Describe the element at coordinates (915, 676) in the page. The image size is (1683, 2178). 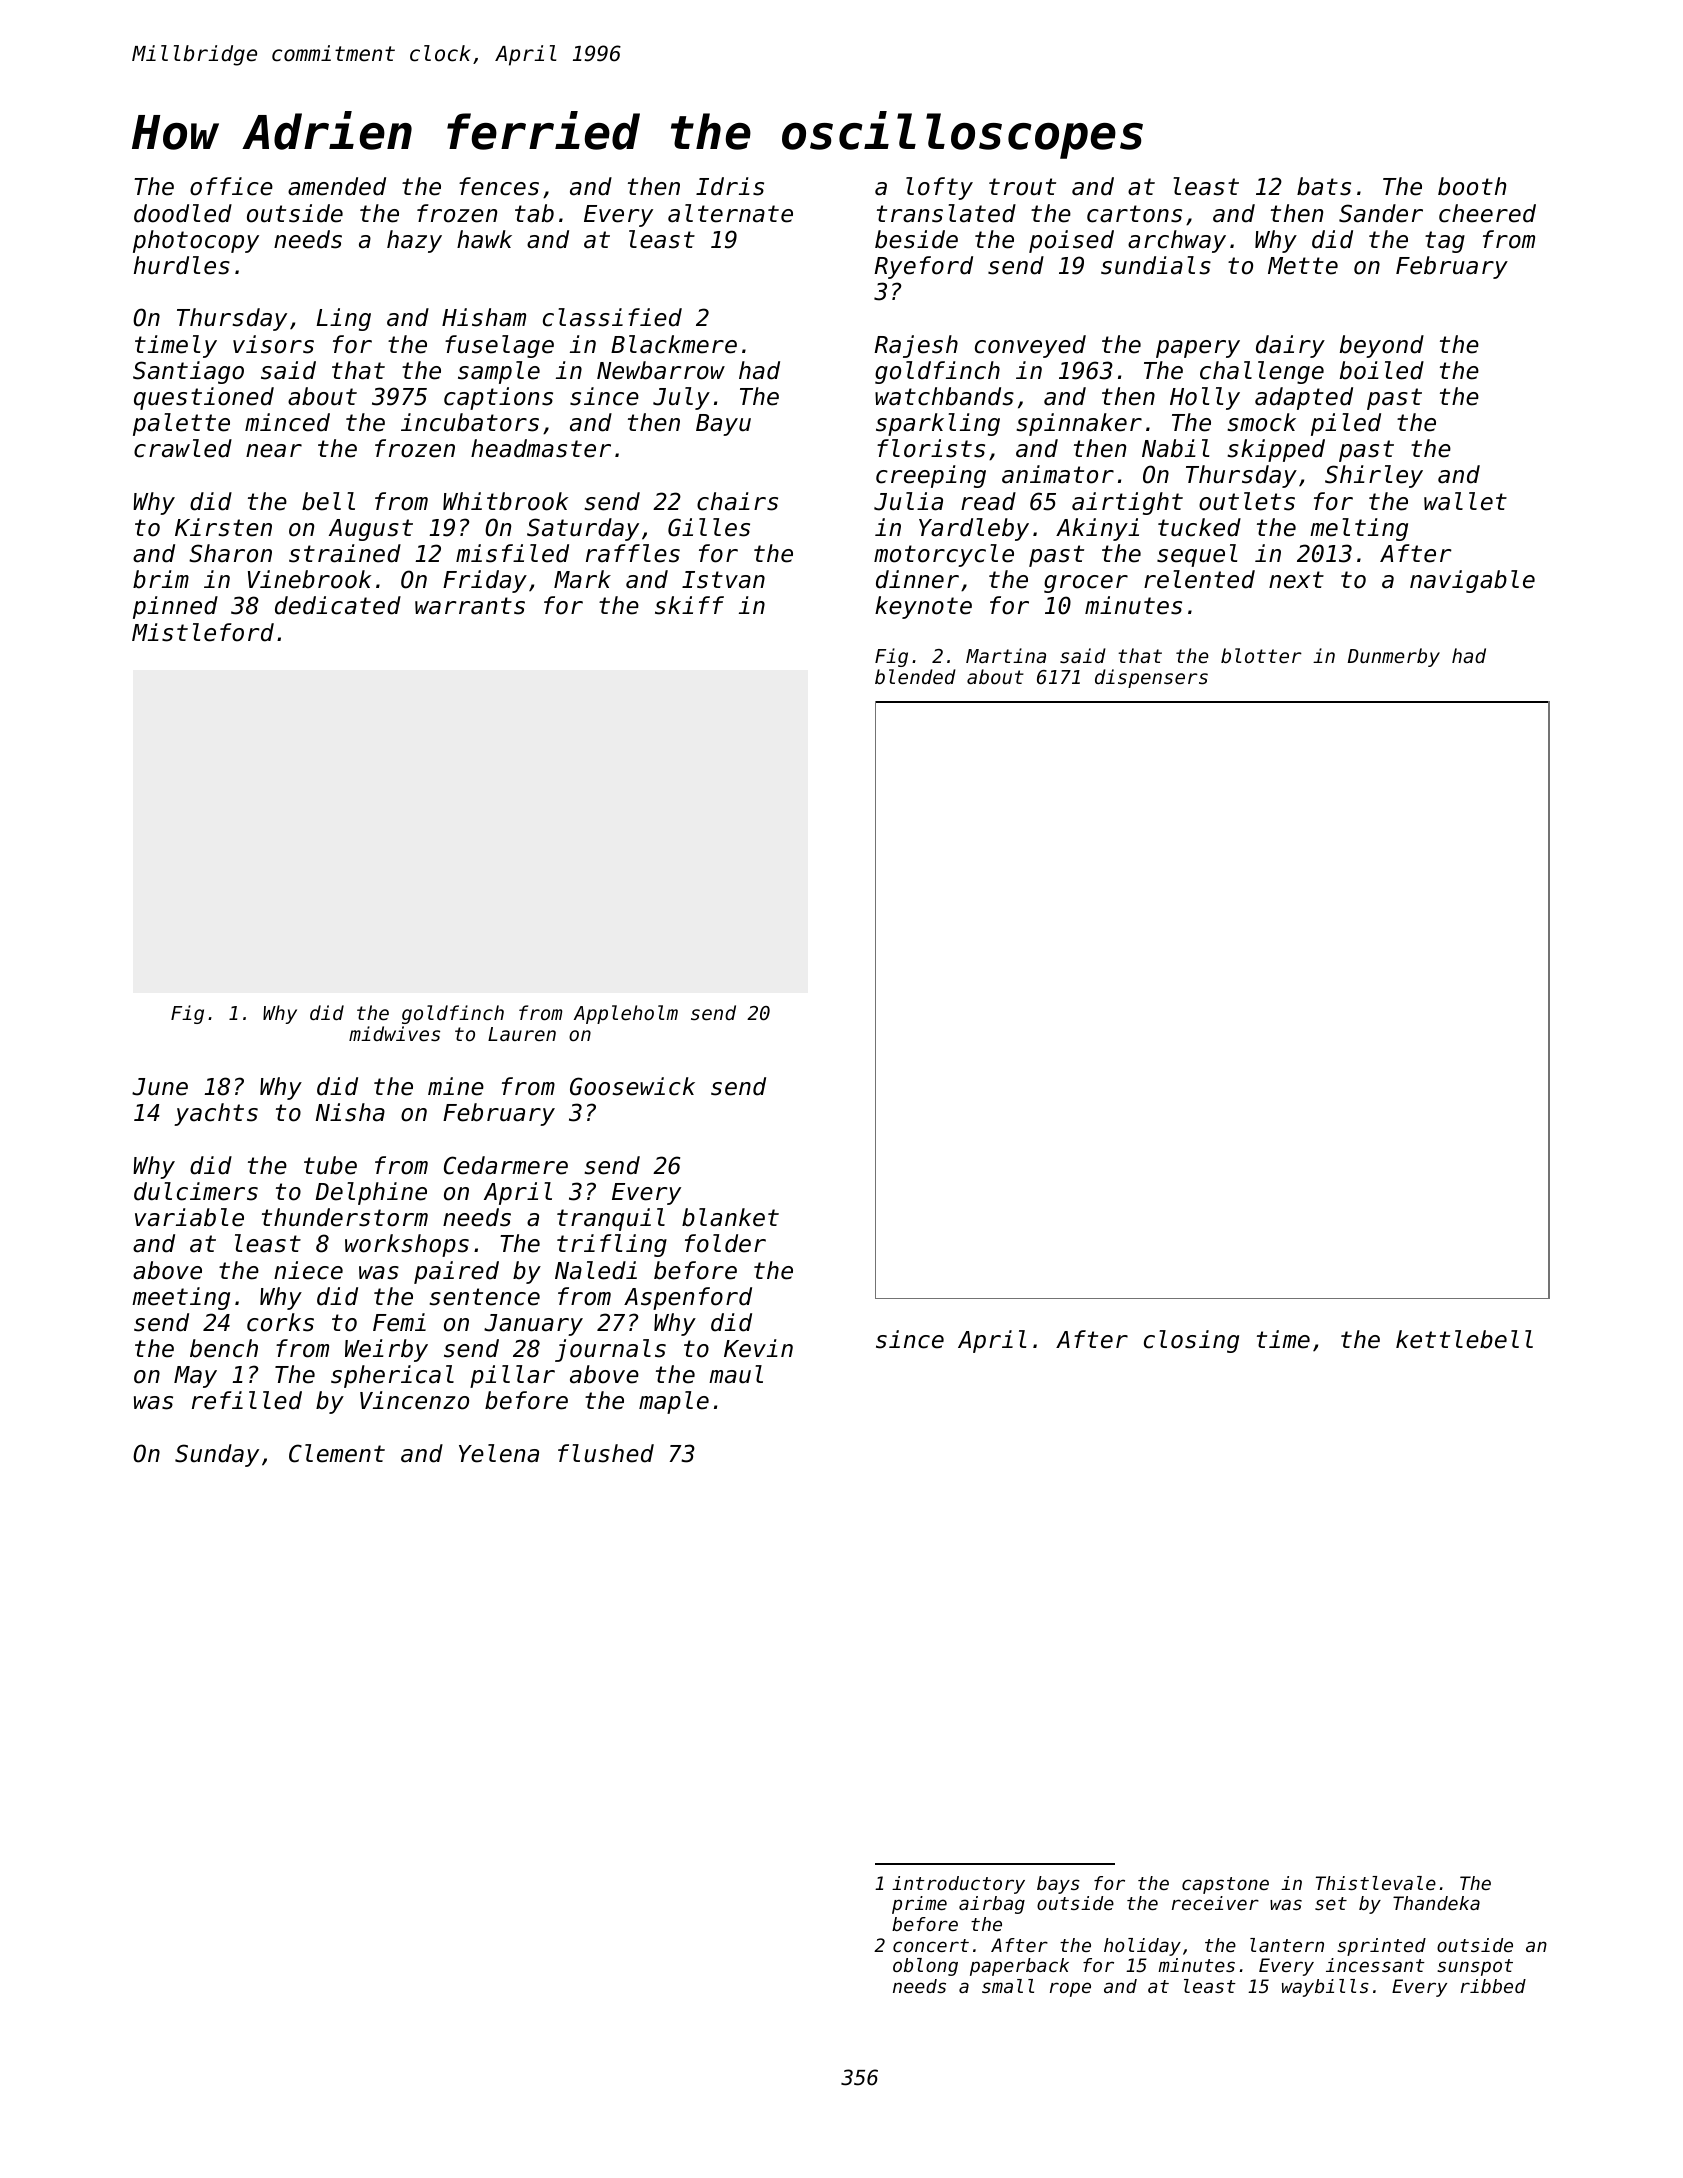
I see `blended` at that location.
